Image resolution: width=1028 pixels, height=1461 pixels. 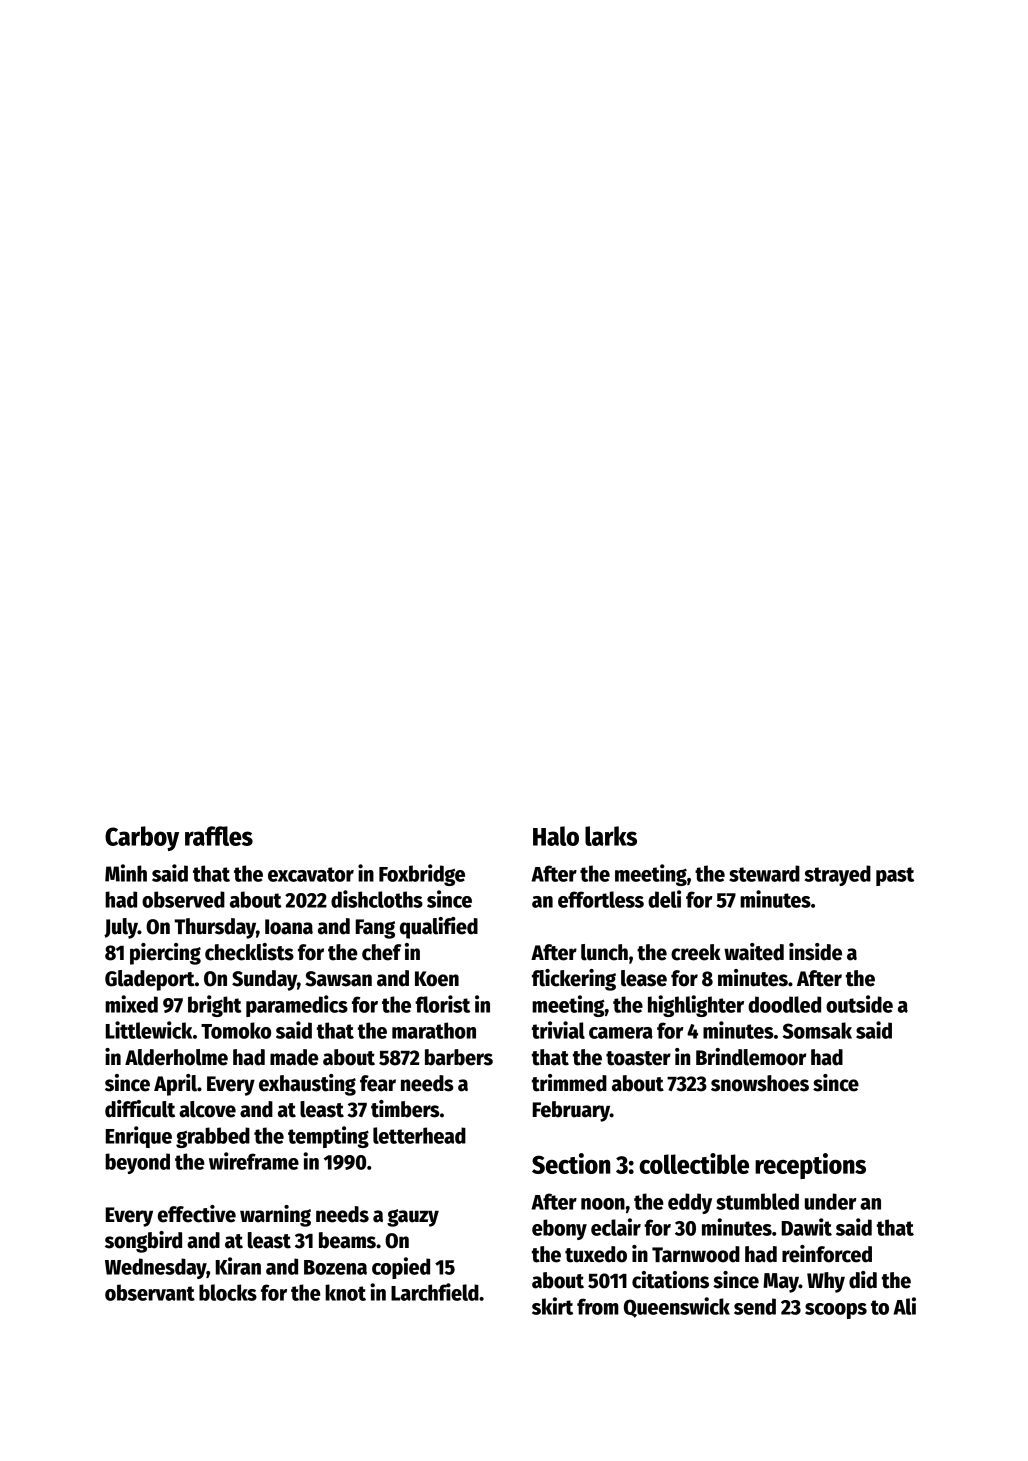 What do you see at coordinates (347, 1240) in the page?
I see `beams` at bounding box center [347, 1240].
